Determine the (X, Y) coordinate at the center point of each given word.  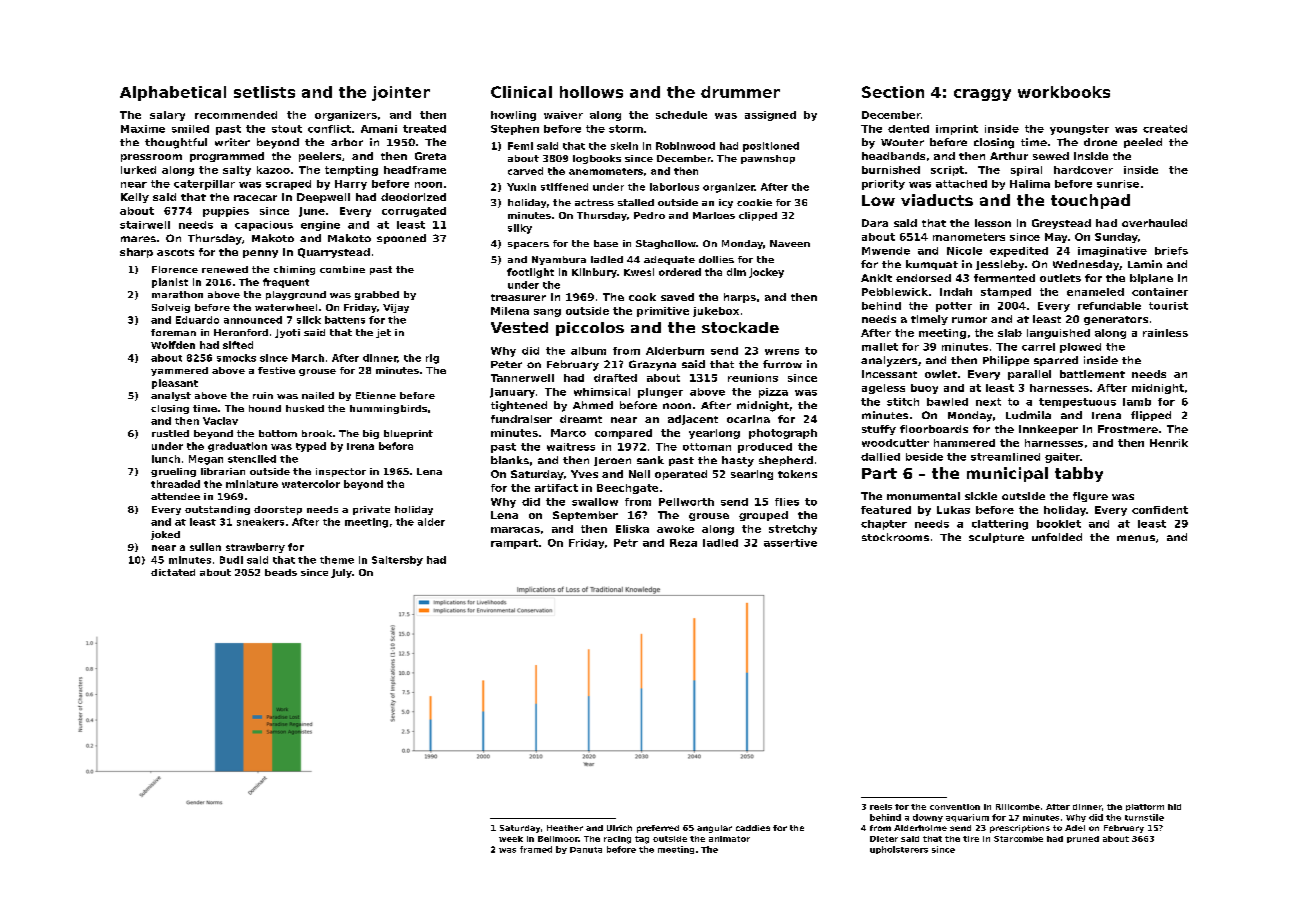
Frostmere (1128, 429)
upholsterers (899, 850)
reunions (753, 378)
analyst (171, 396)
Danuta (586, 850)
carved (525, 171)
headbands (893, 156)
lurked (138, 170)
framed (536, 849)
